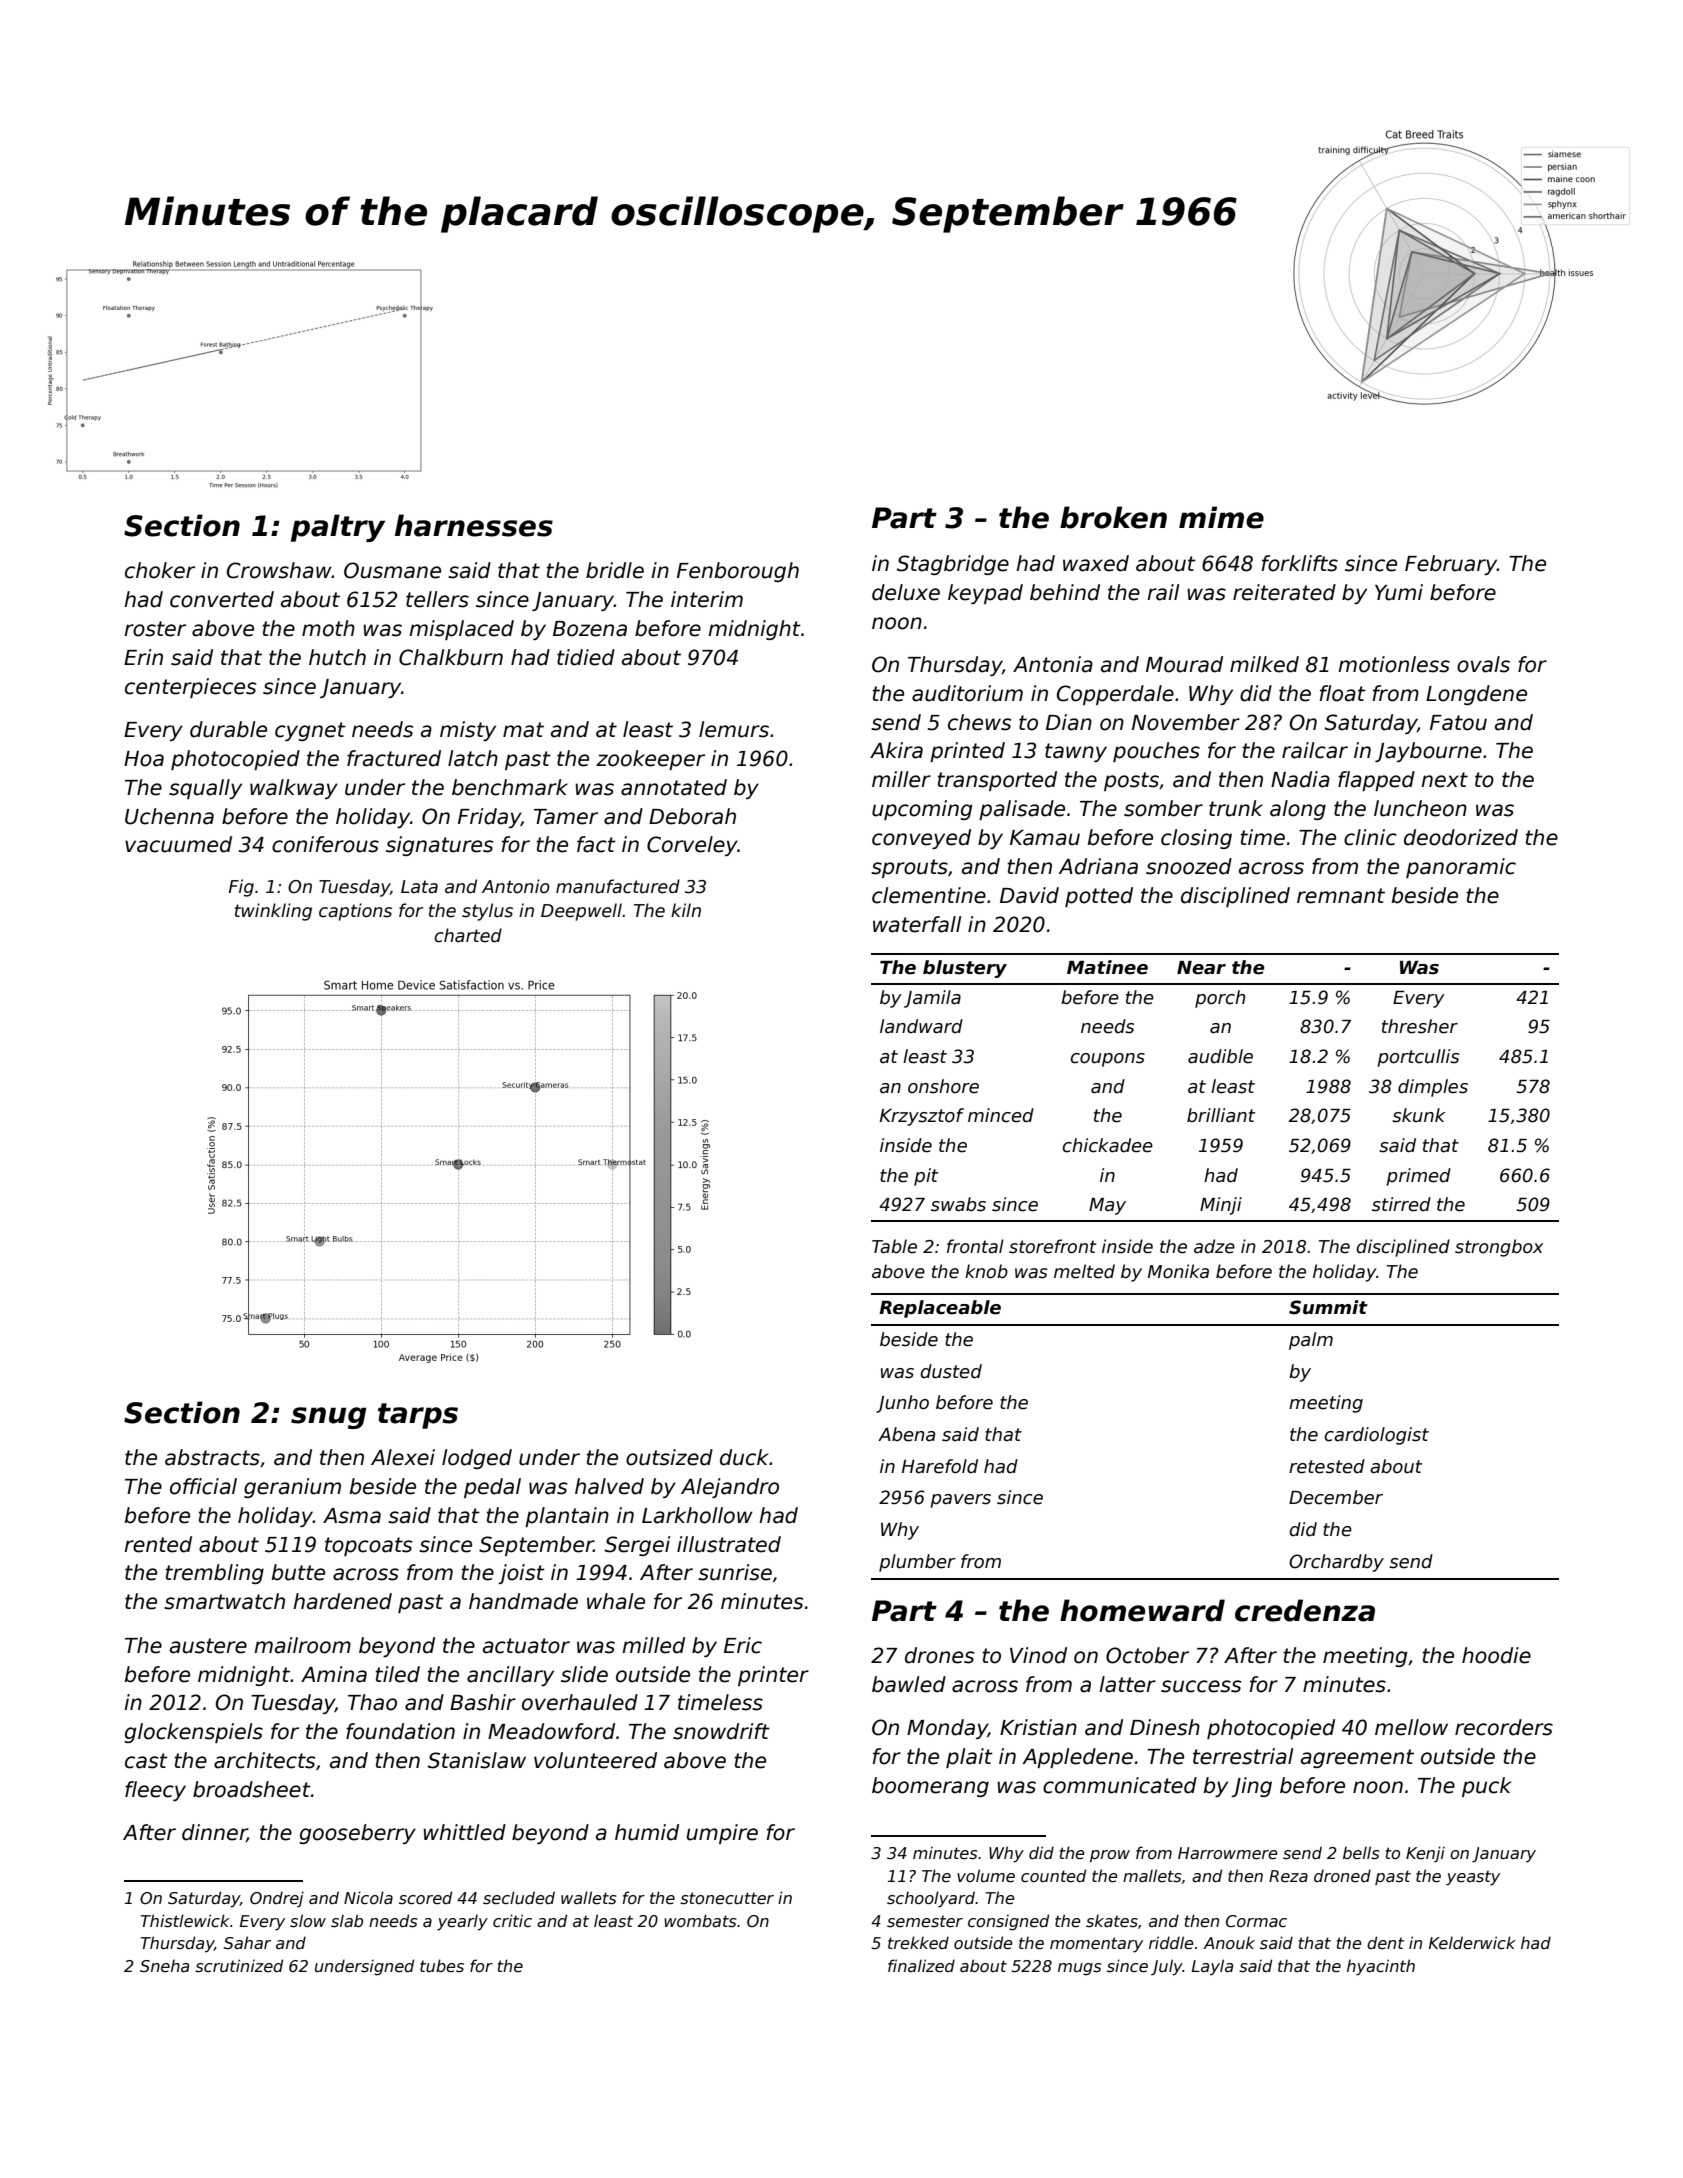 The height and width of the screenshot is (2178, 1683). I want to click on tellers, so click(437, 599).
